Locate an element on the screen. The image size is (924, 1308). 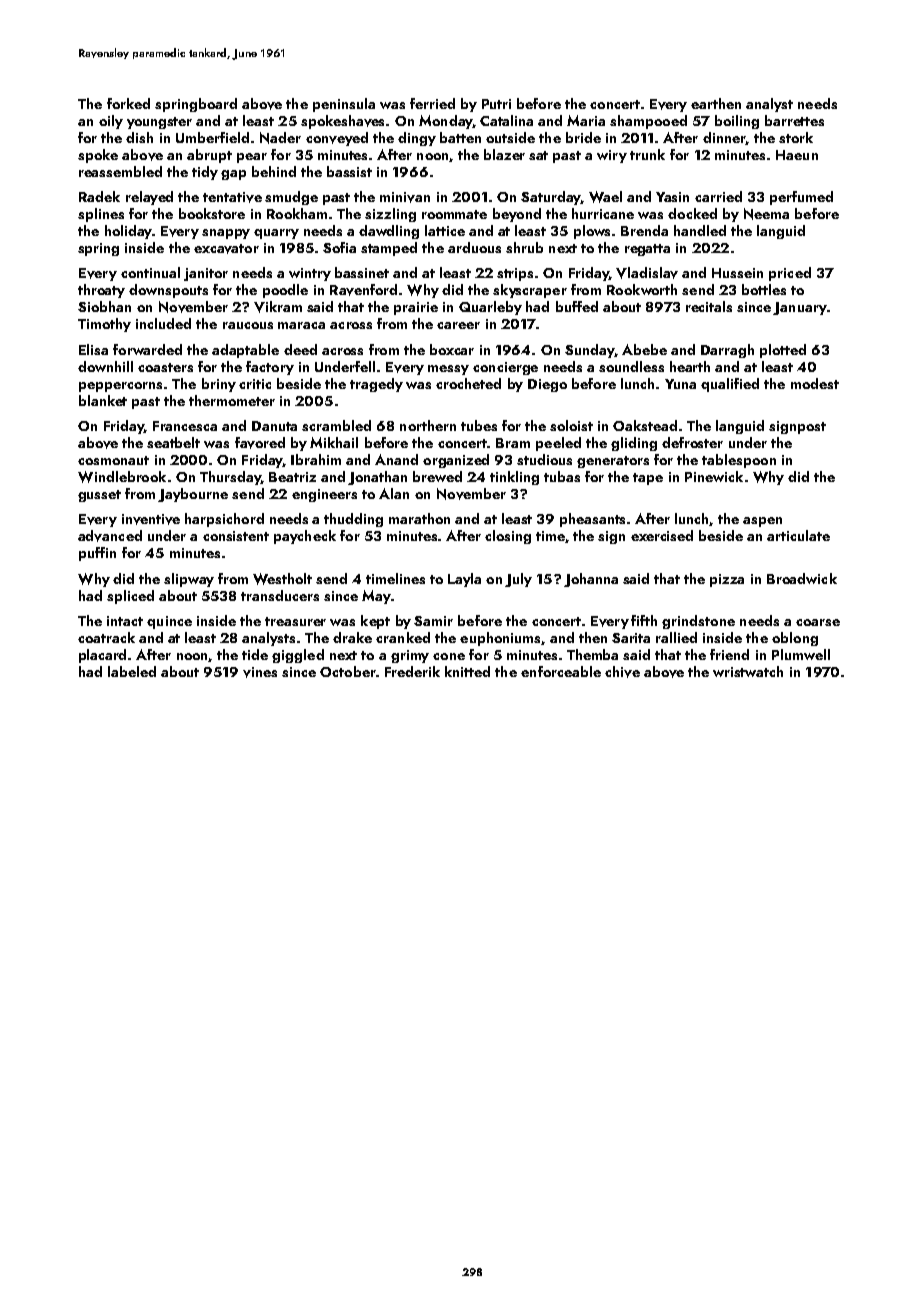
Layla is located at coordinates (464, 580).
